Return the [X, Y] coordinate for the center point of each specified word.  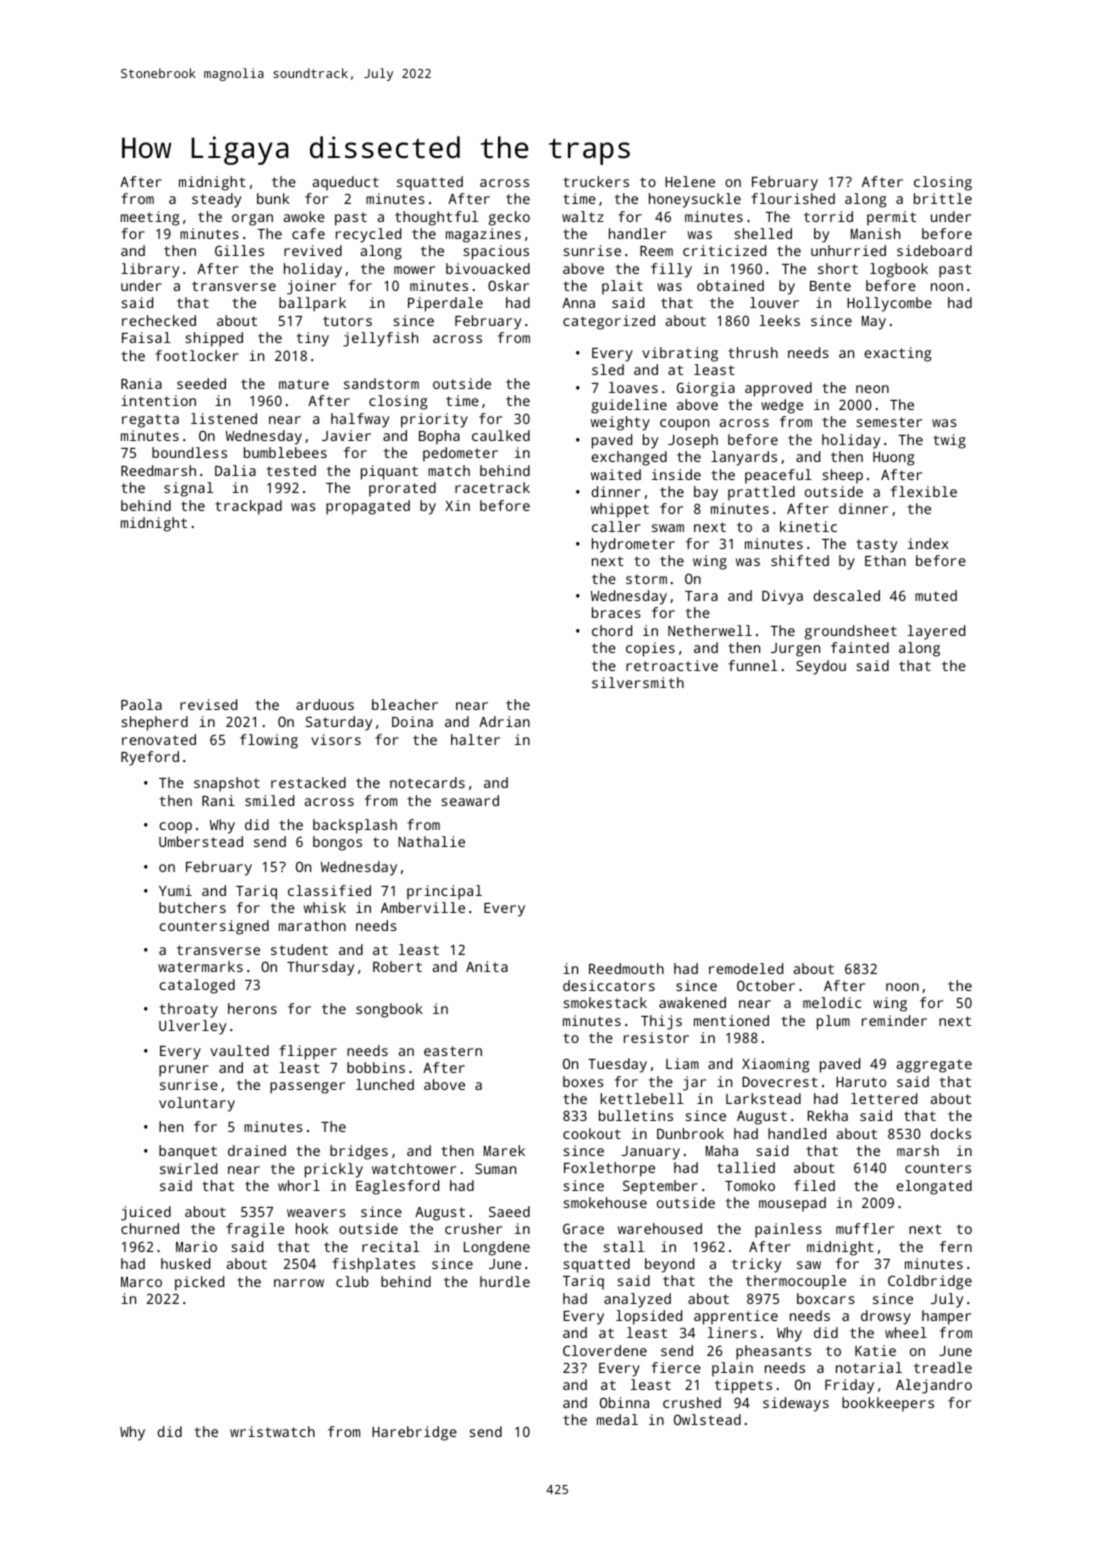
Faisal [146, 337]
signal [188, 489]
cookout [592, 1133]
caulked [501, 435]
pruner [184, 1071]
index [928, 543]
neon [872, 389]
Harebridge [414, 1433]
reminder [894, 1020]
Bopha [439, 437]
